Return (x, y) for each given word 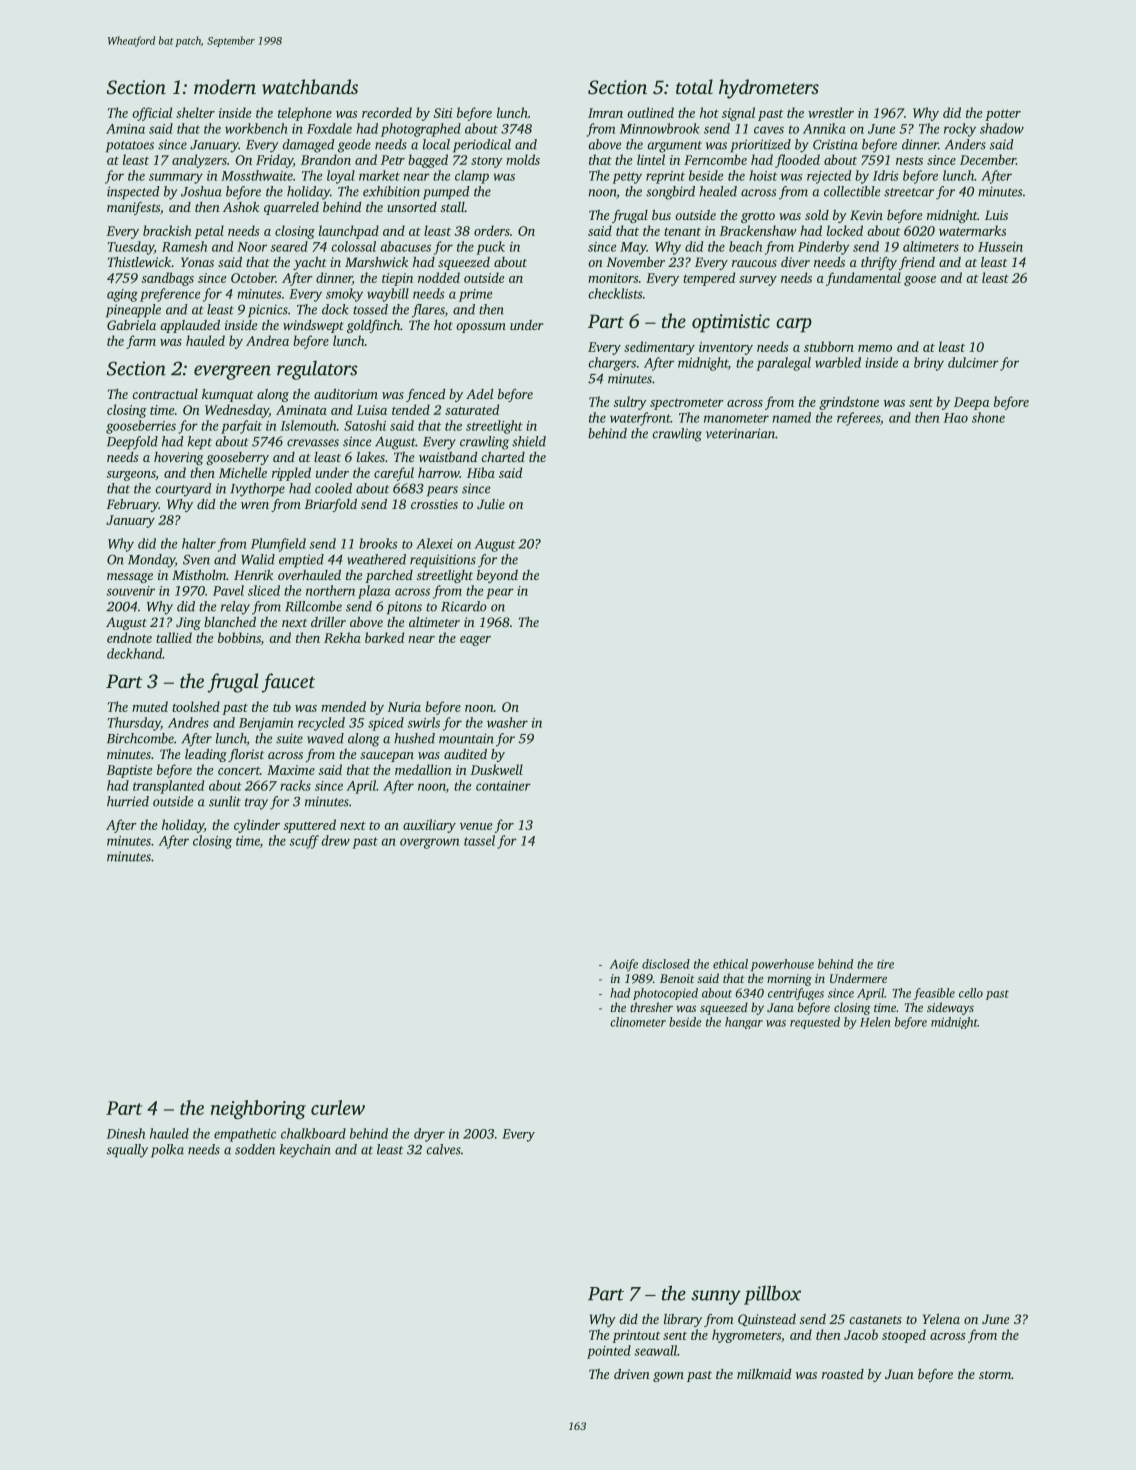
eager (475, 641)
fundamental (863, 279)
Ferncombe (715, 159)
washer (507, 722)
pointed (609, 1352)
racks (295, 785)
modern (225, 86)
